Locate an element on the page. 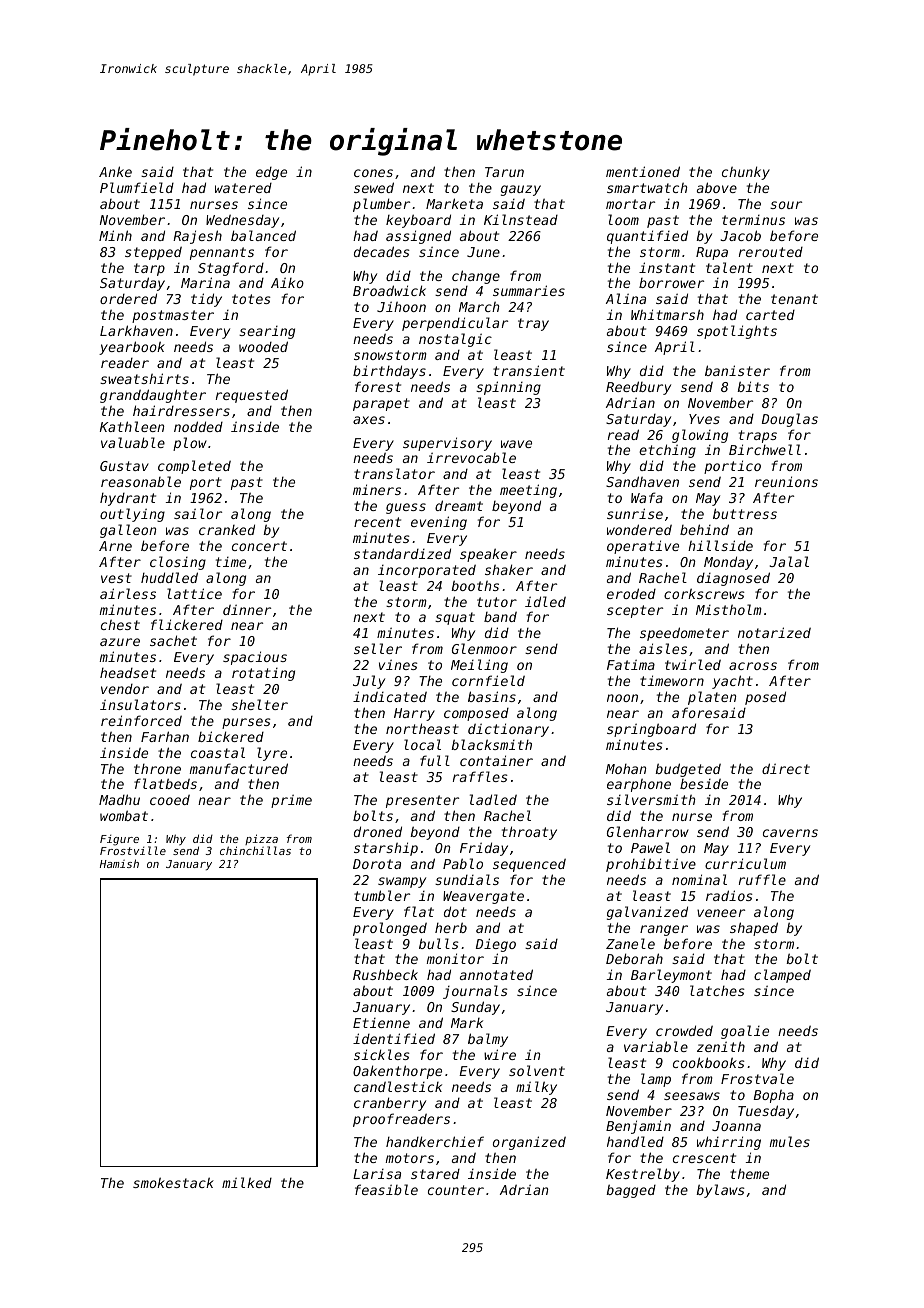 The height and width of the image is (1308, 924). requested is located at coordinates (252, 396).
